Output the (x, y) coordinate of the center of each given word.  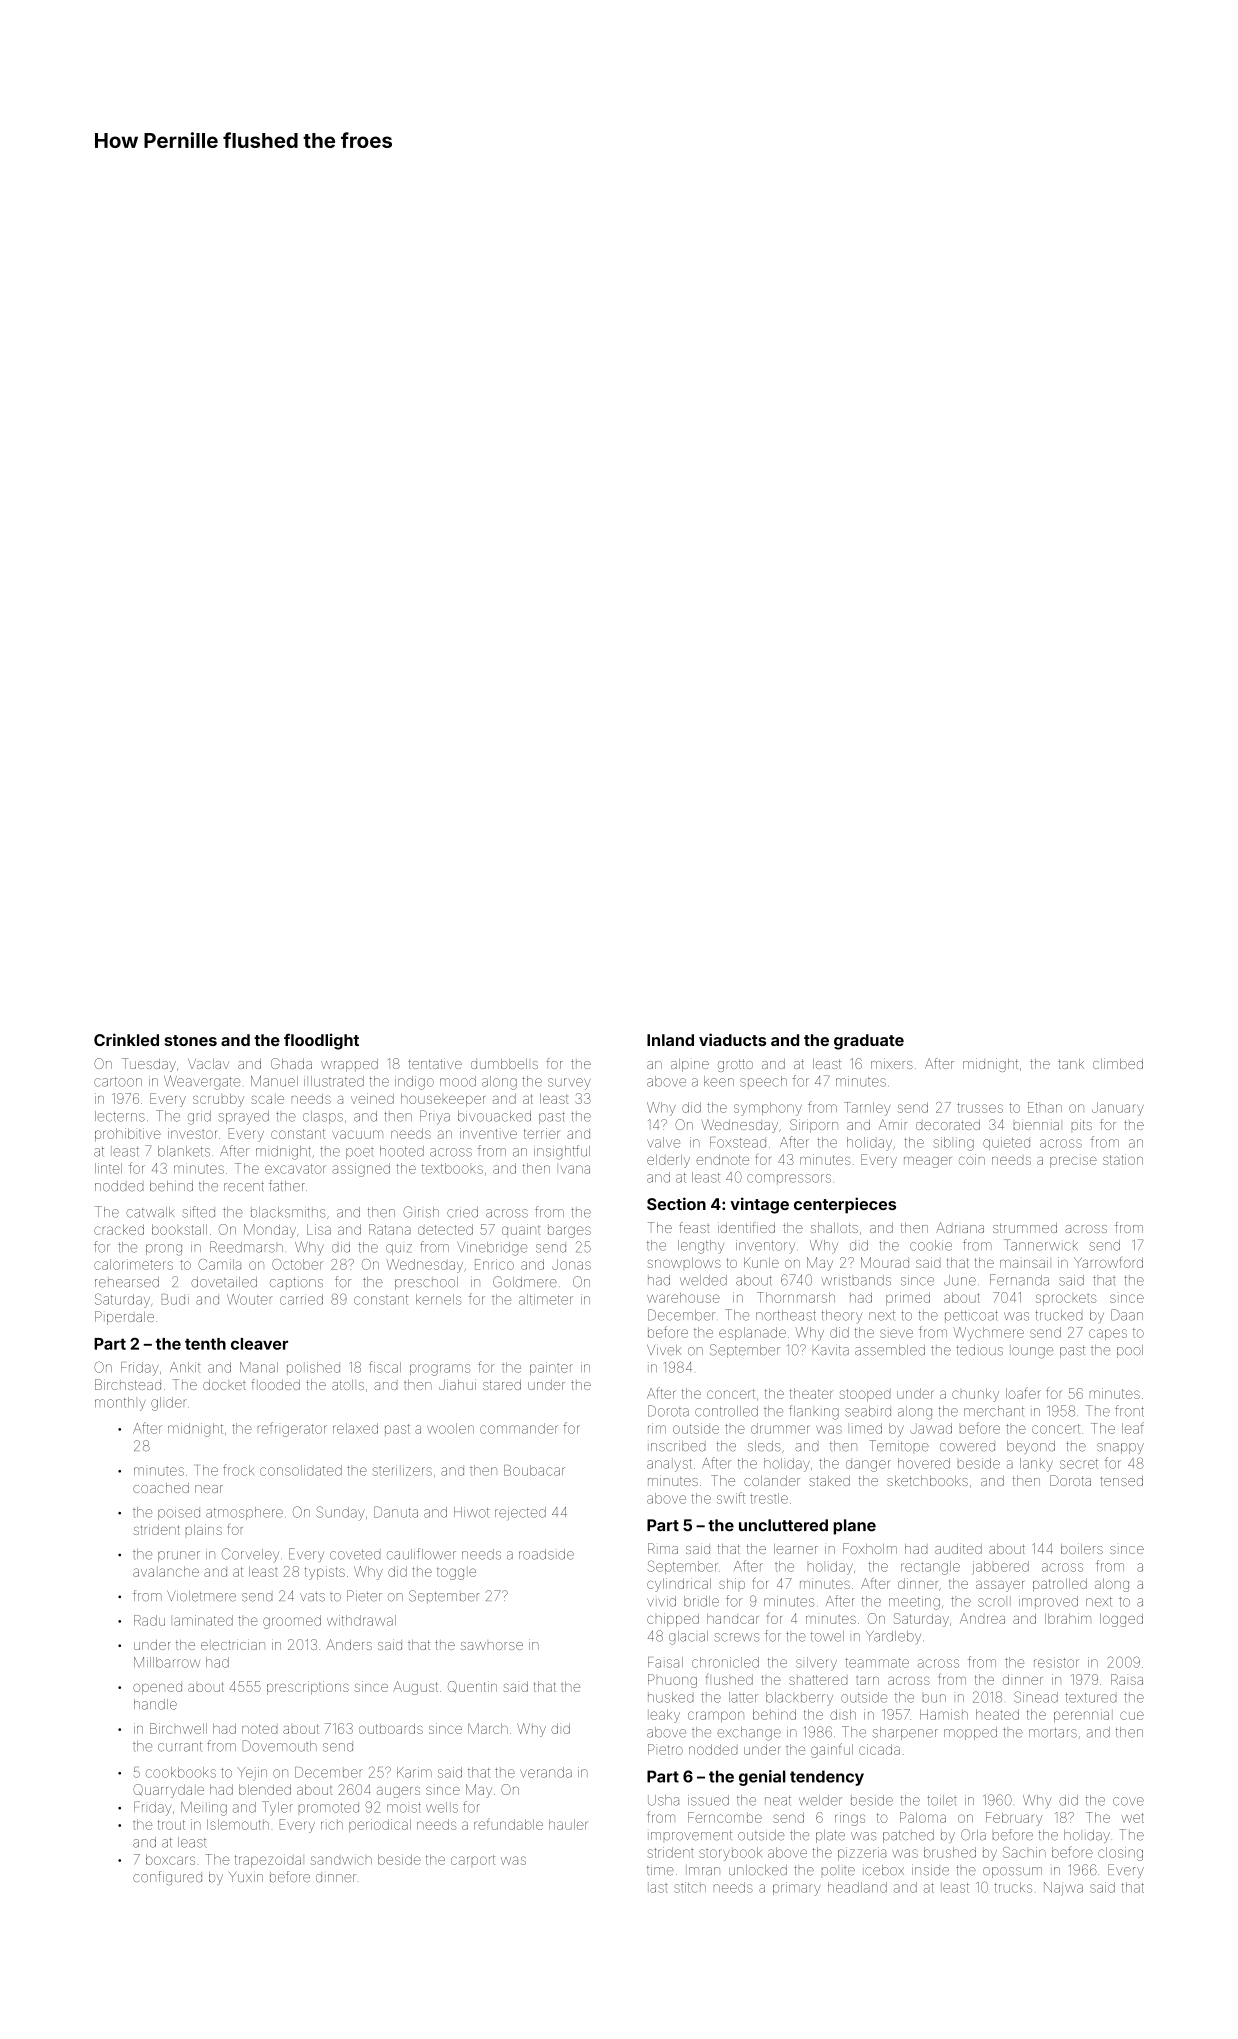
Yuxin (246, 1877)
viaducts (732, 1039)
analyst (669, 1465)
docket (224, 1385)
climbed (1118, 1063)
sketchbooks (927, 1481)
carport (473, 1860)
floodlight (321, 1041)
